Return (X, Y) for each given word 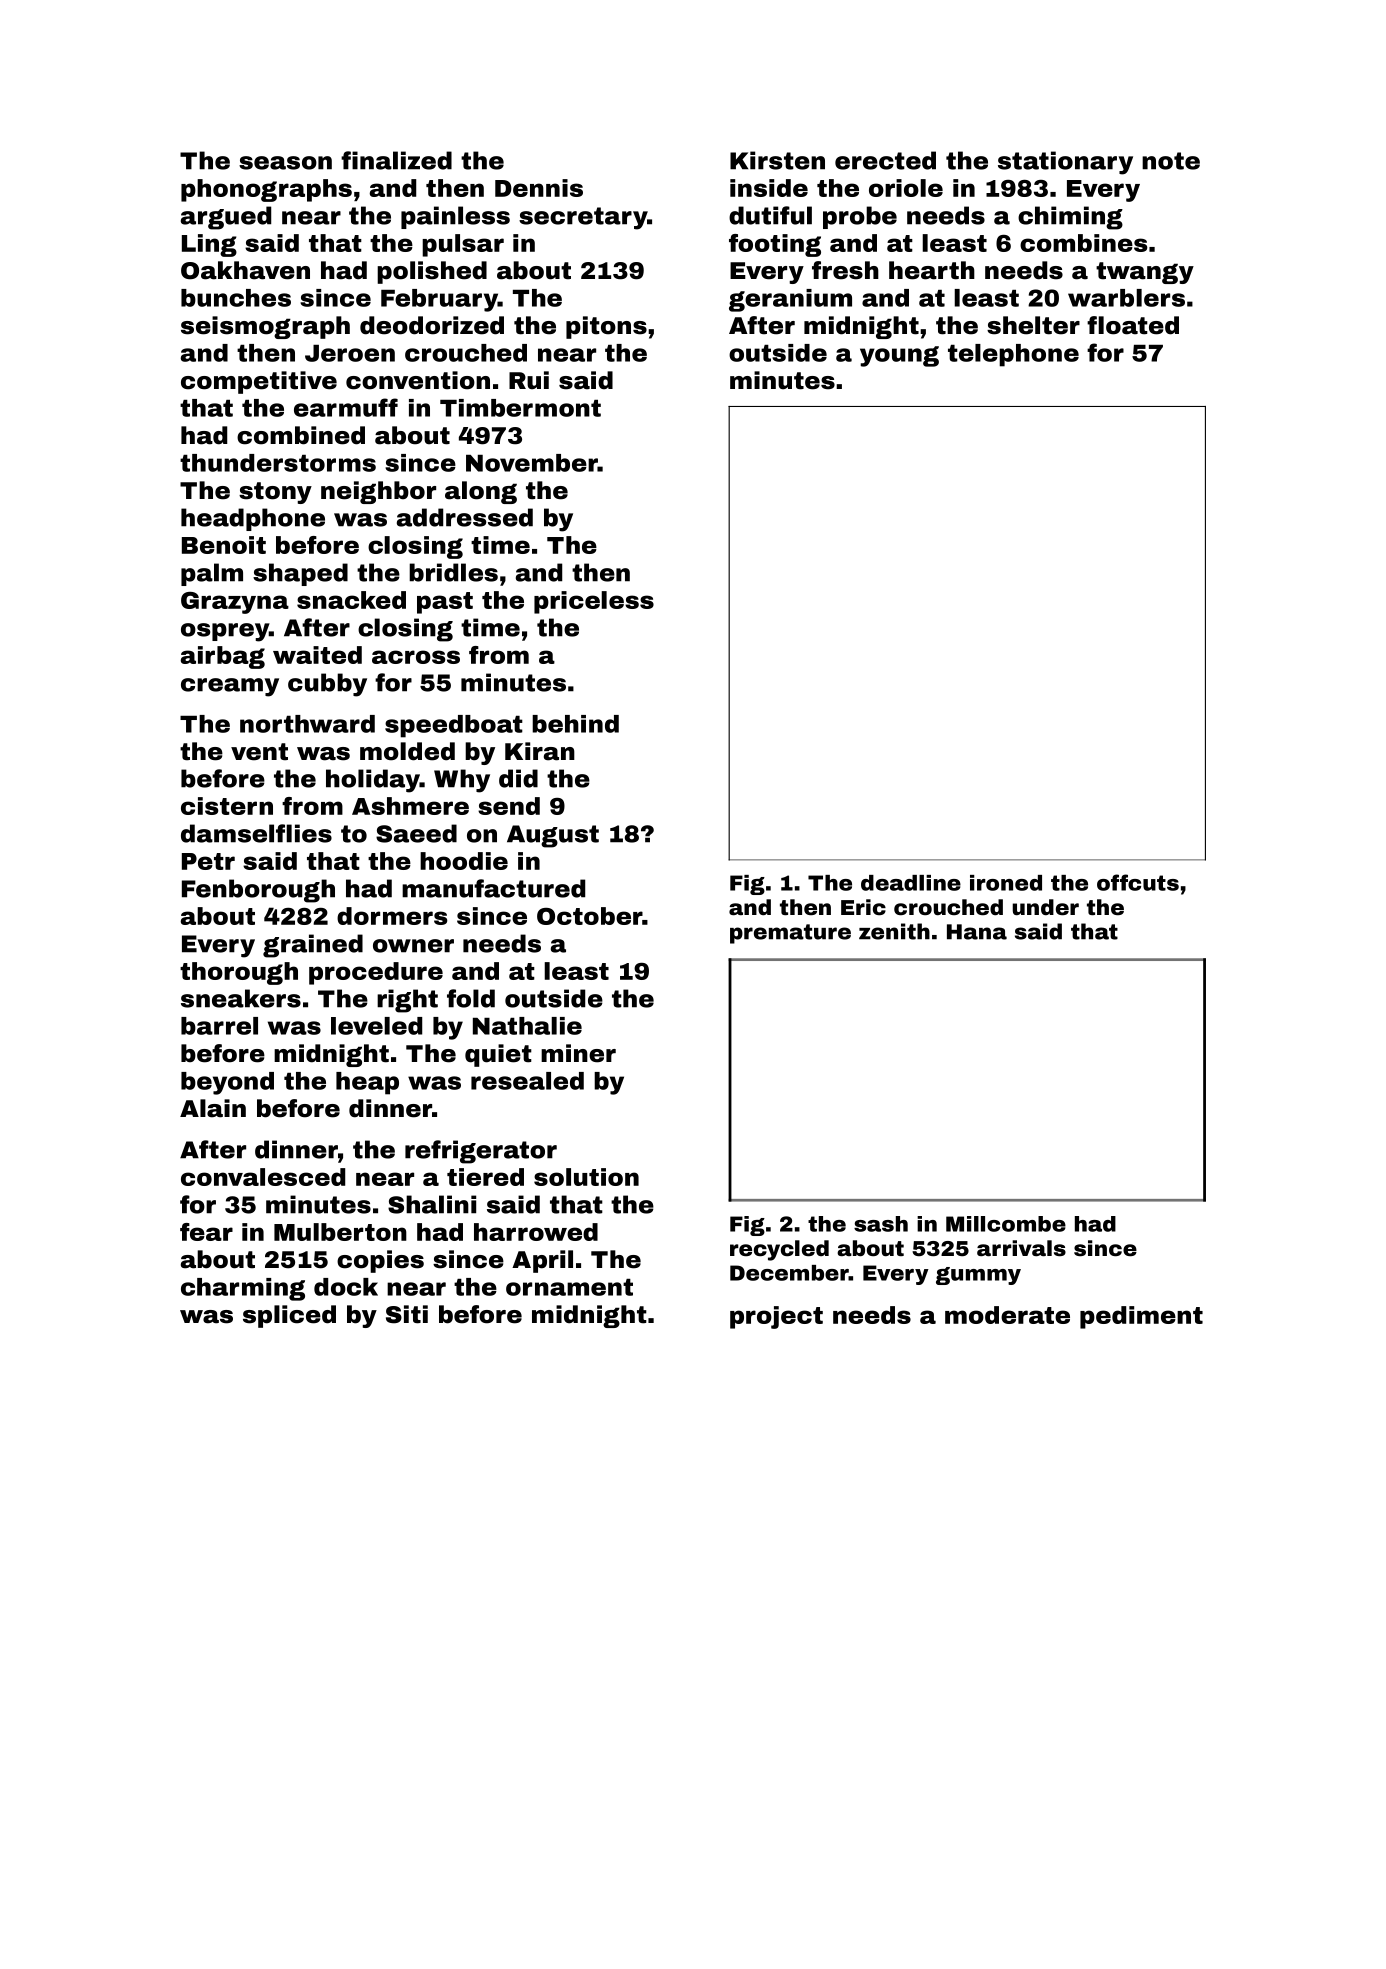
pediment (1141, 1317)
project (776, 1317)
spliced (289, 1316)
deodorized (432, 325)
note (1171, 161)
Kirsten (777, 160)
